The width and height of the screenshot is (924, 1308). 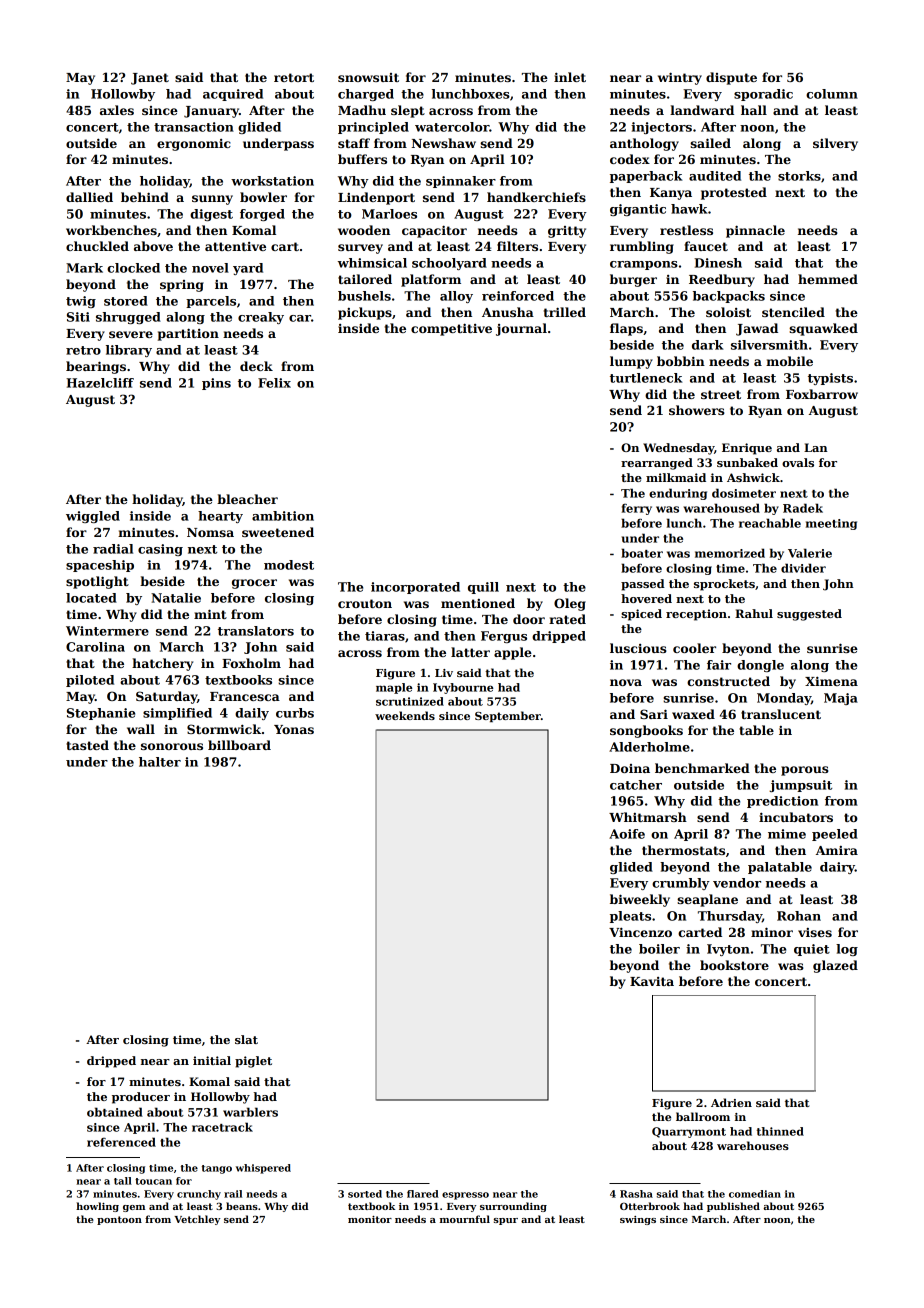 What do you see at coordinates (483, 588) in the screenshot?
I see `quill` at bounding box center [483, 588].
